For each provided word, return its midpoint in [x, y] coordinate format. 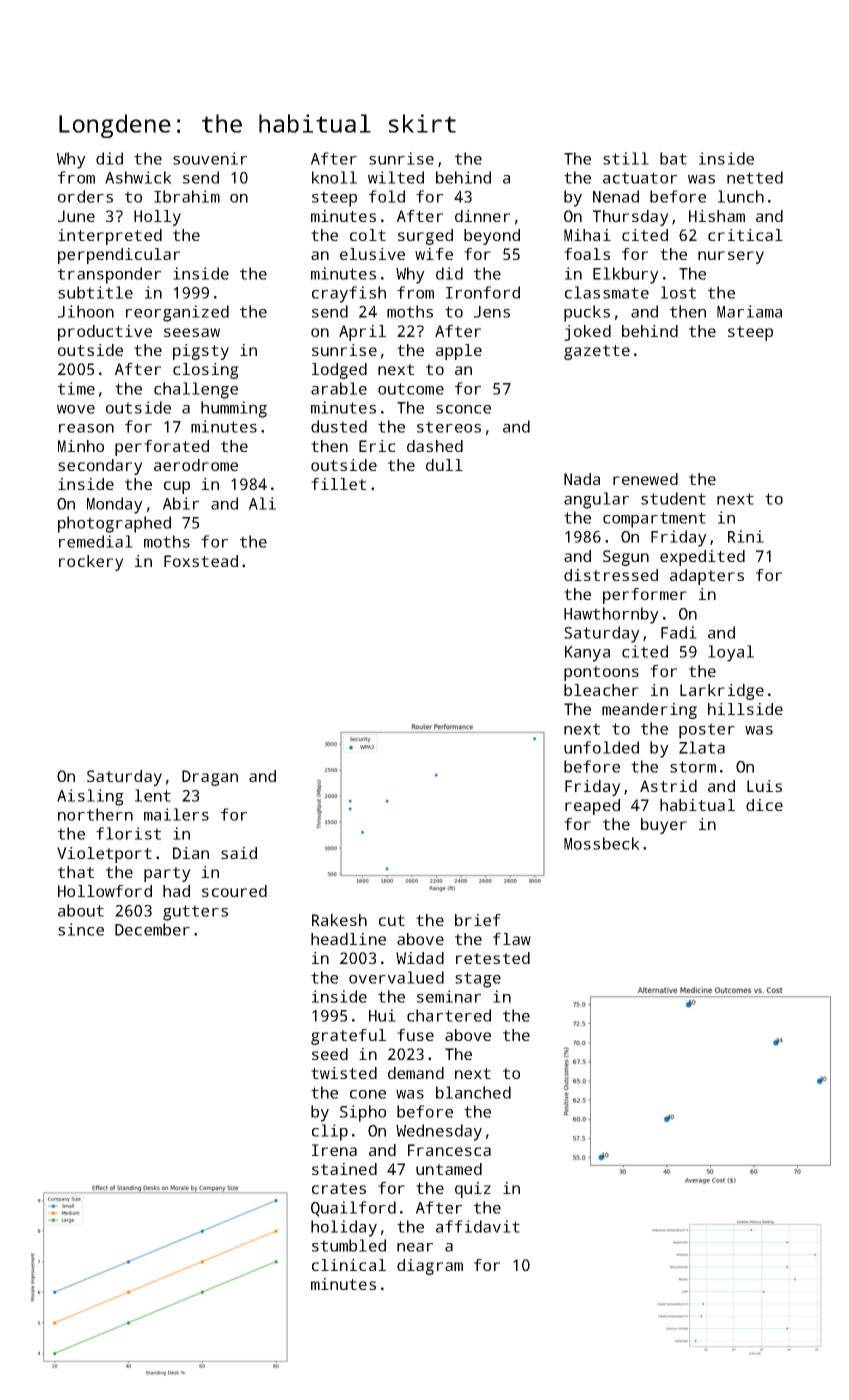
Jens [492, 312]
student [673, 498]
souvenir [210, 158]
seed [330, 1054]
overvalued [396, 977]
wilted [396, 177]
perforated [162, 448]
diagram [430, 1267]
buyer [664, 826]
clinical [349, 1265]
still [626, 158]
